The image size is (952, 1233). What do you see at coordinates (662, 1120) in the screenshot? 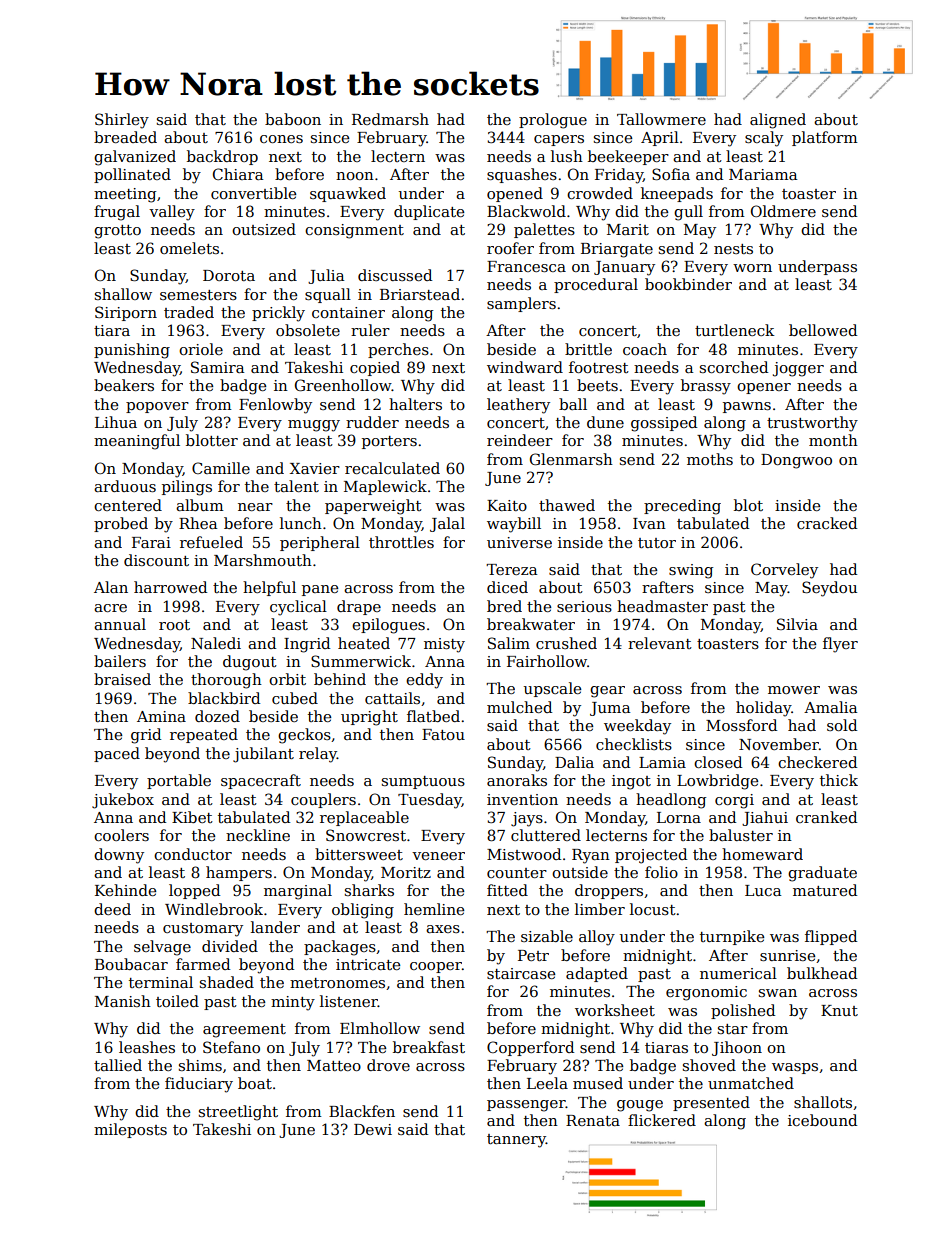
I see `flickered` at bounding box center [662, 1120].
